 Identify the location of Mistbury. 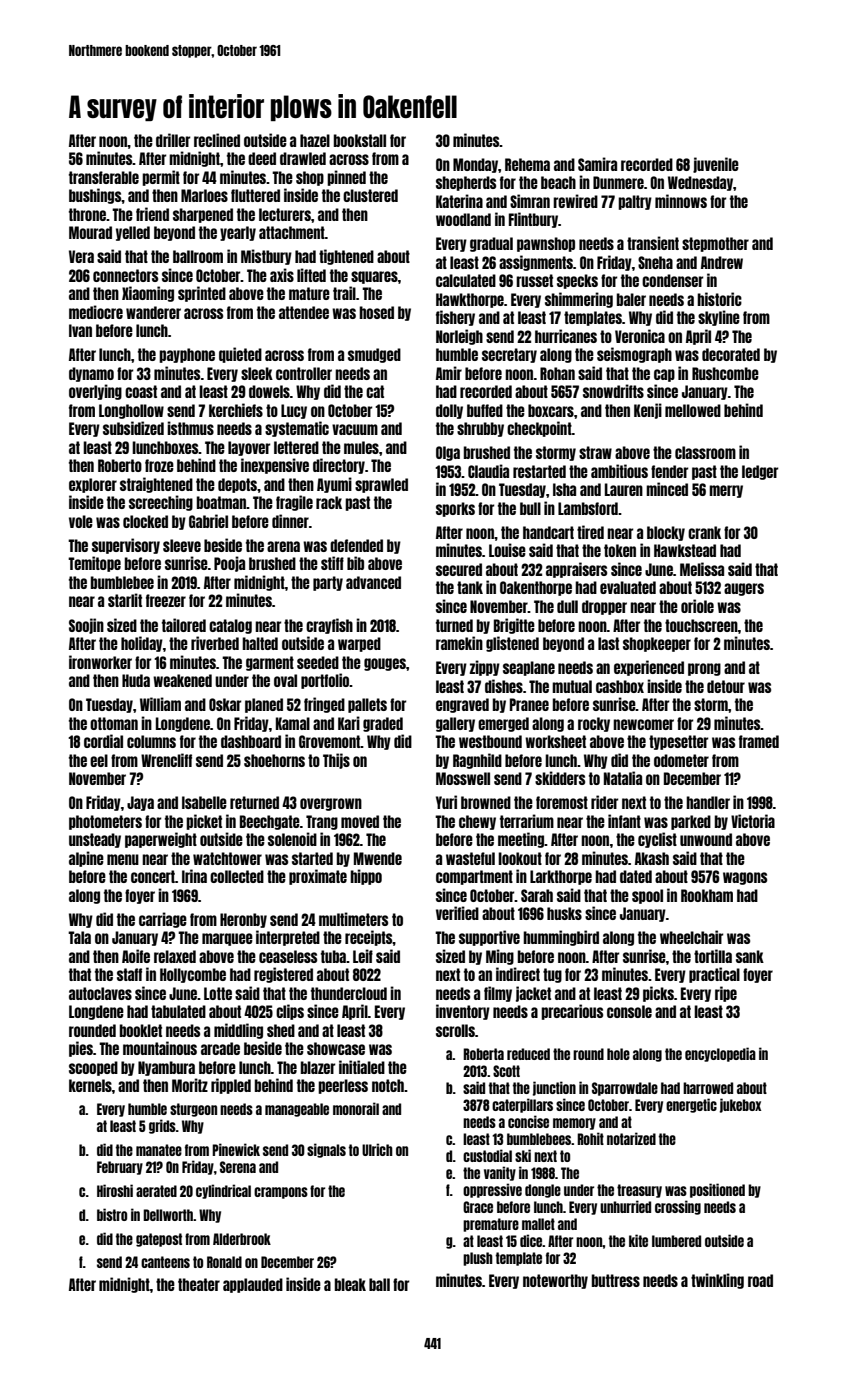
(266, 257).
